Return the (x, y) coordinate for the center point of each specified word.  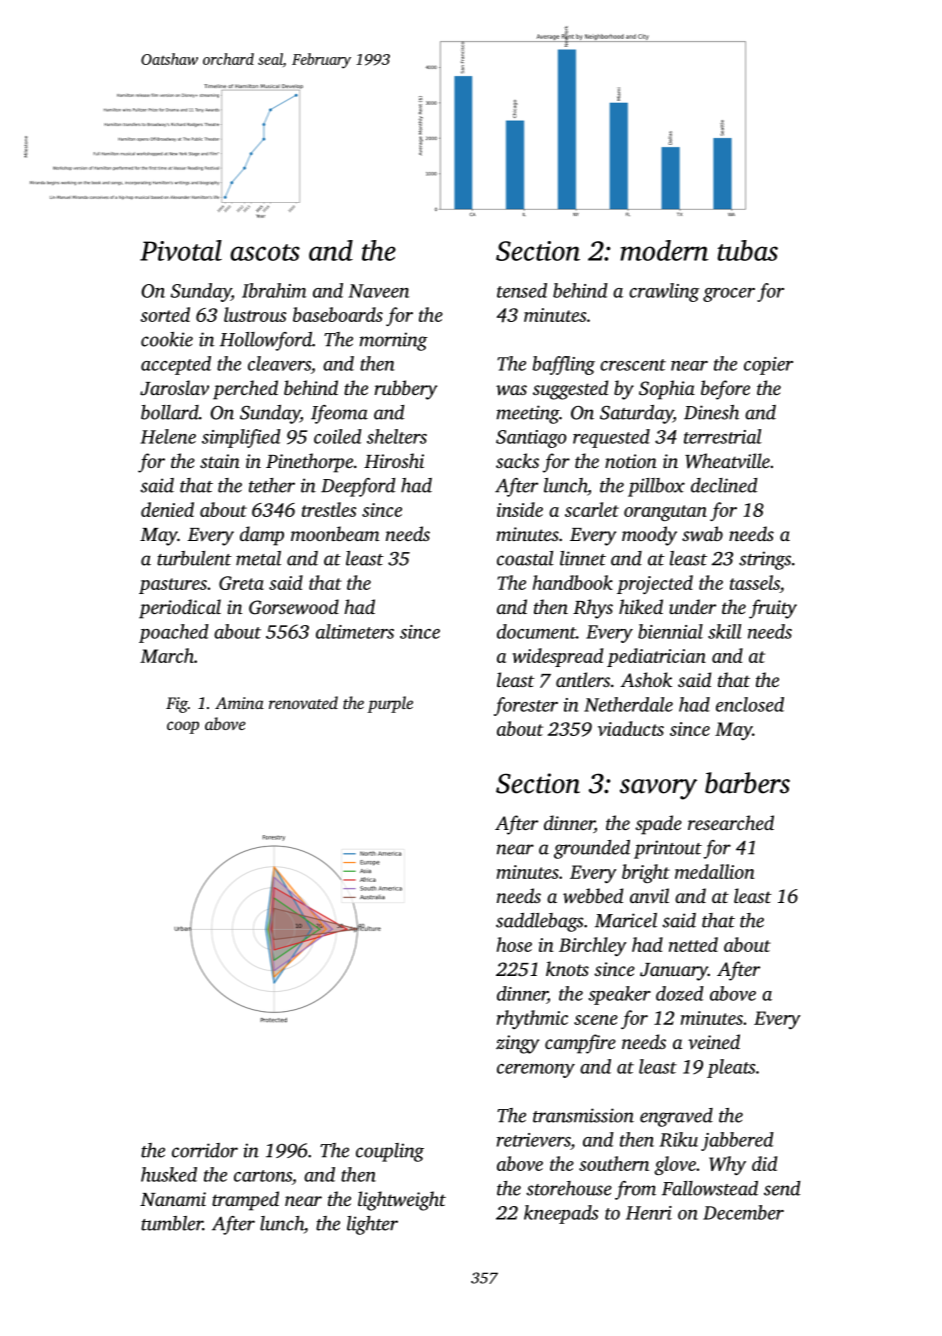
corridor (205, 1150)
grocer (729, 295)
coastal (525, 558)
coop (183, 727)
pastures (173, 586)
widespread (557, 657)
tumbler (172, 1223)
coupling (390, 1152)
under (692, 606)
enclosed (750, 704)
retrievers (533, 1140)
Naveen (378, 291)
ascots (265, 252)
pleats (731, 1068)
